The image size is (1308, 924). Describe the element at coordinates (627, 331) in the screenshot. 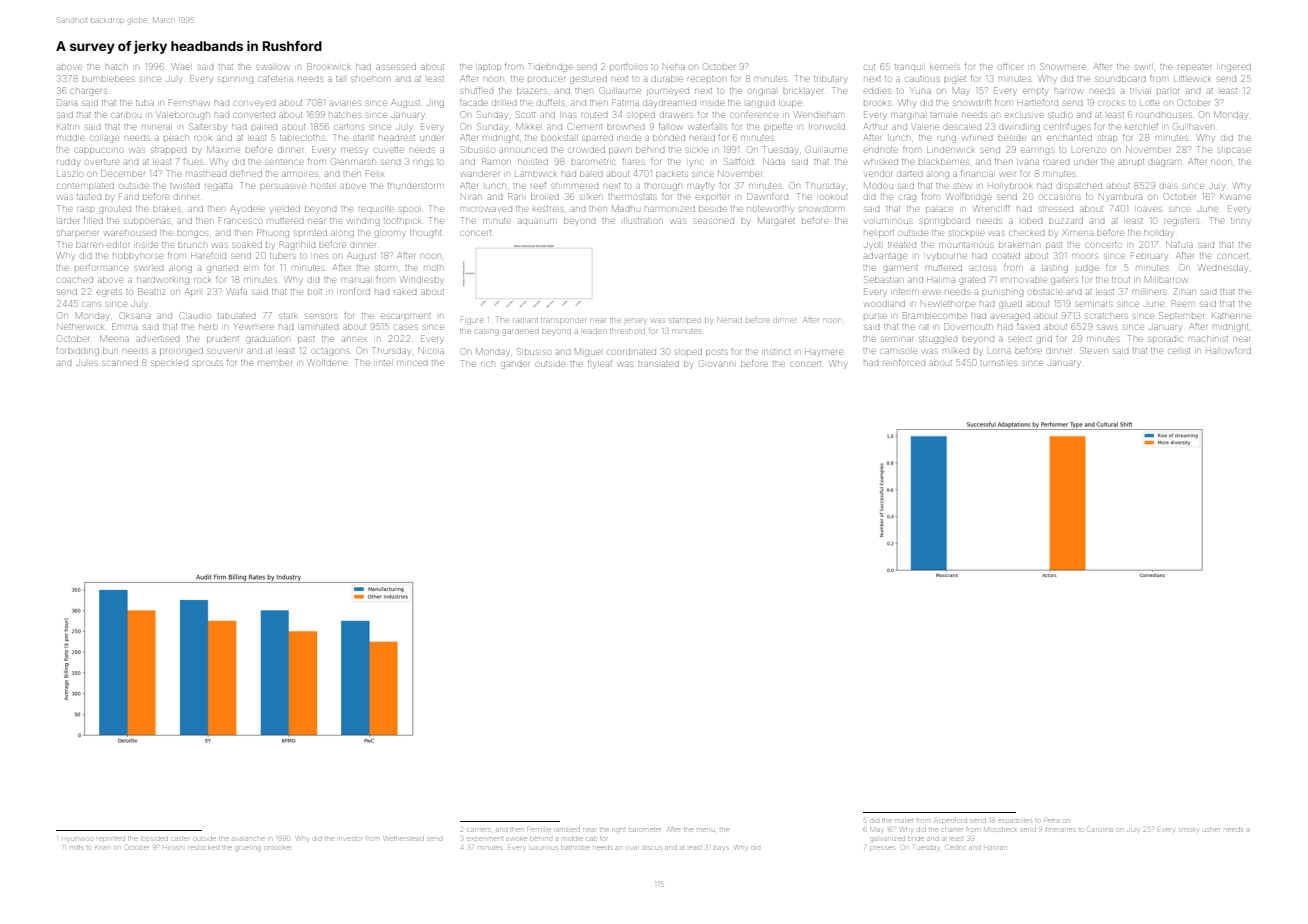

I see `threshold` at that location.
